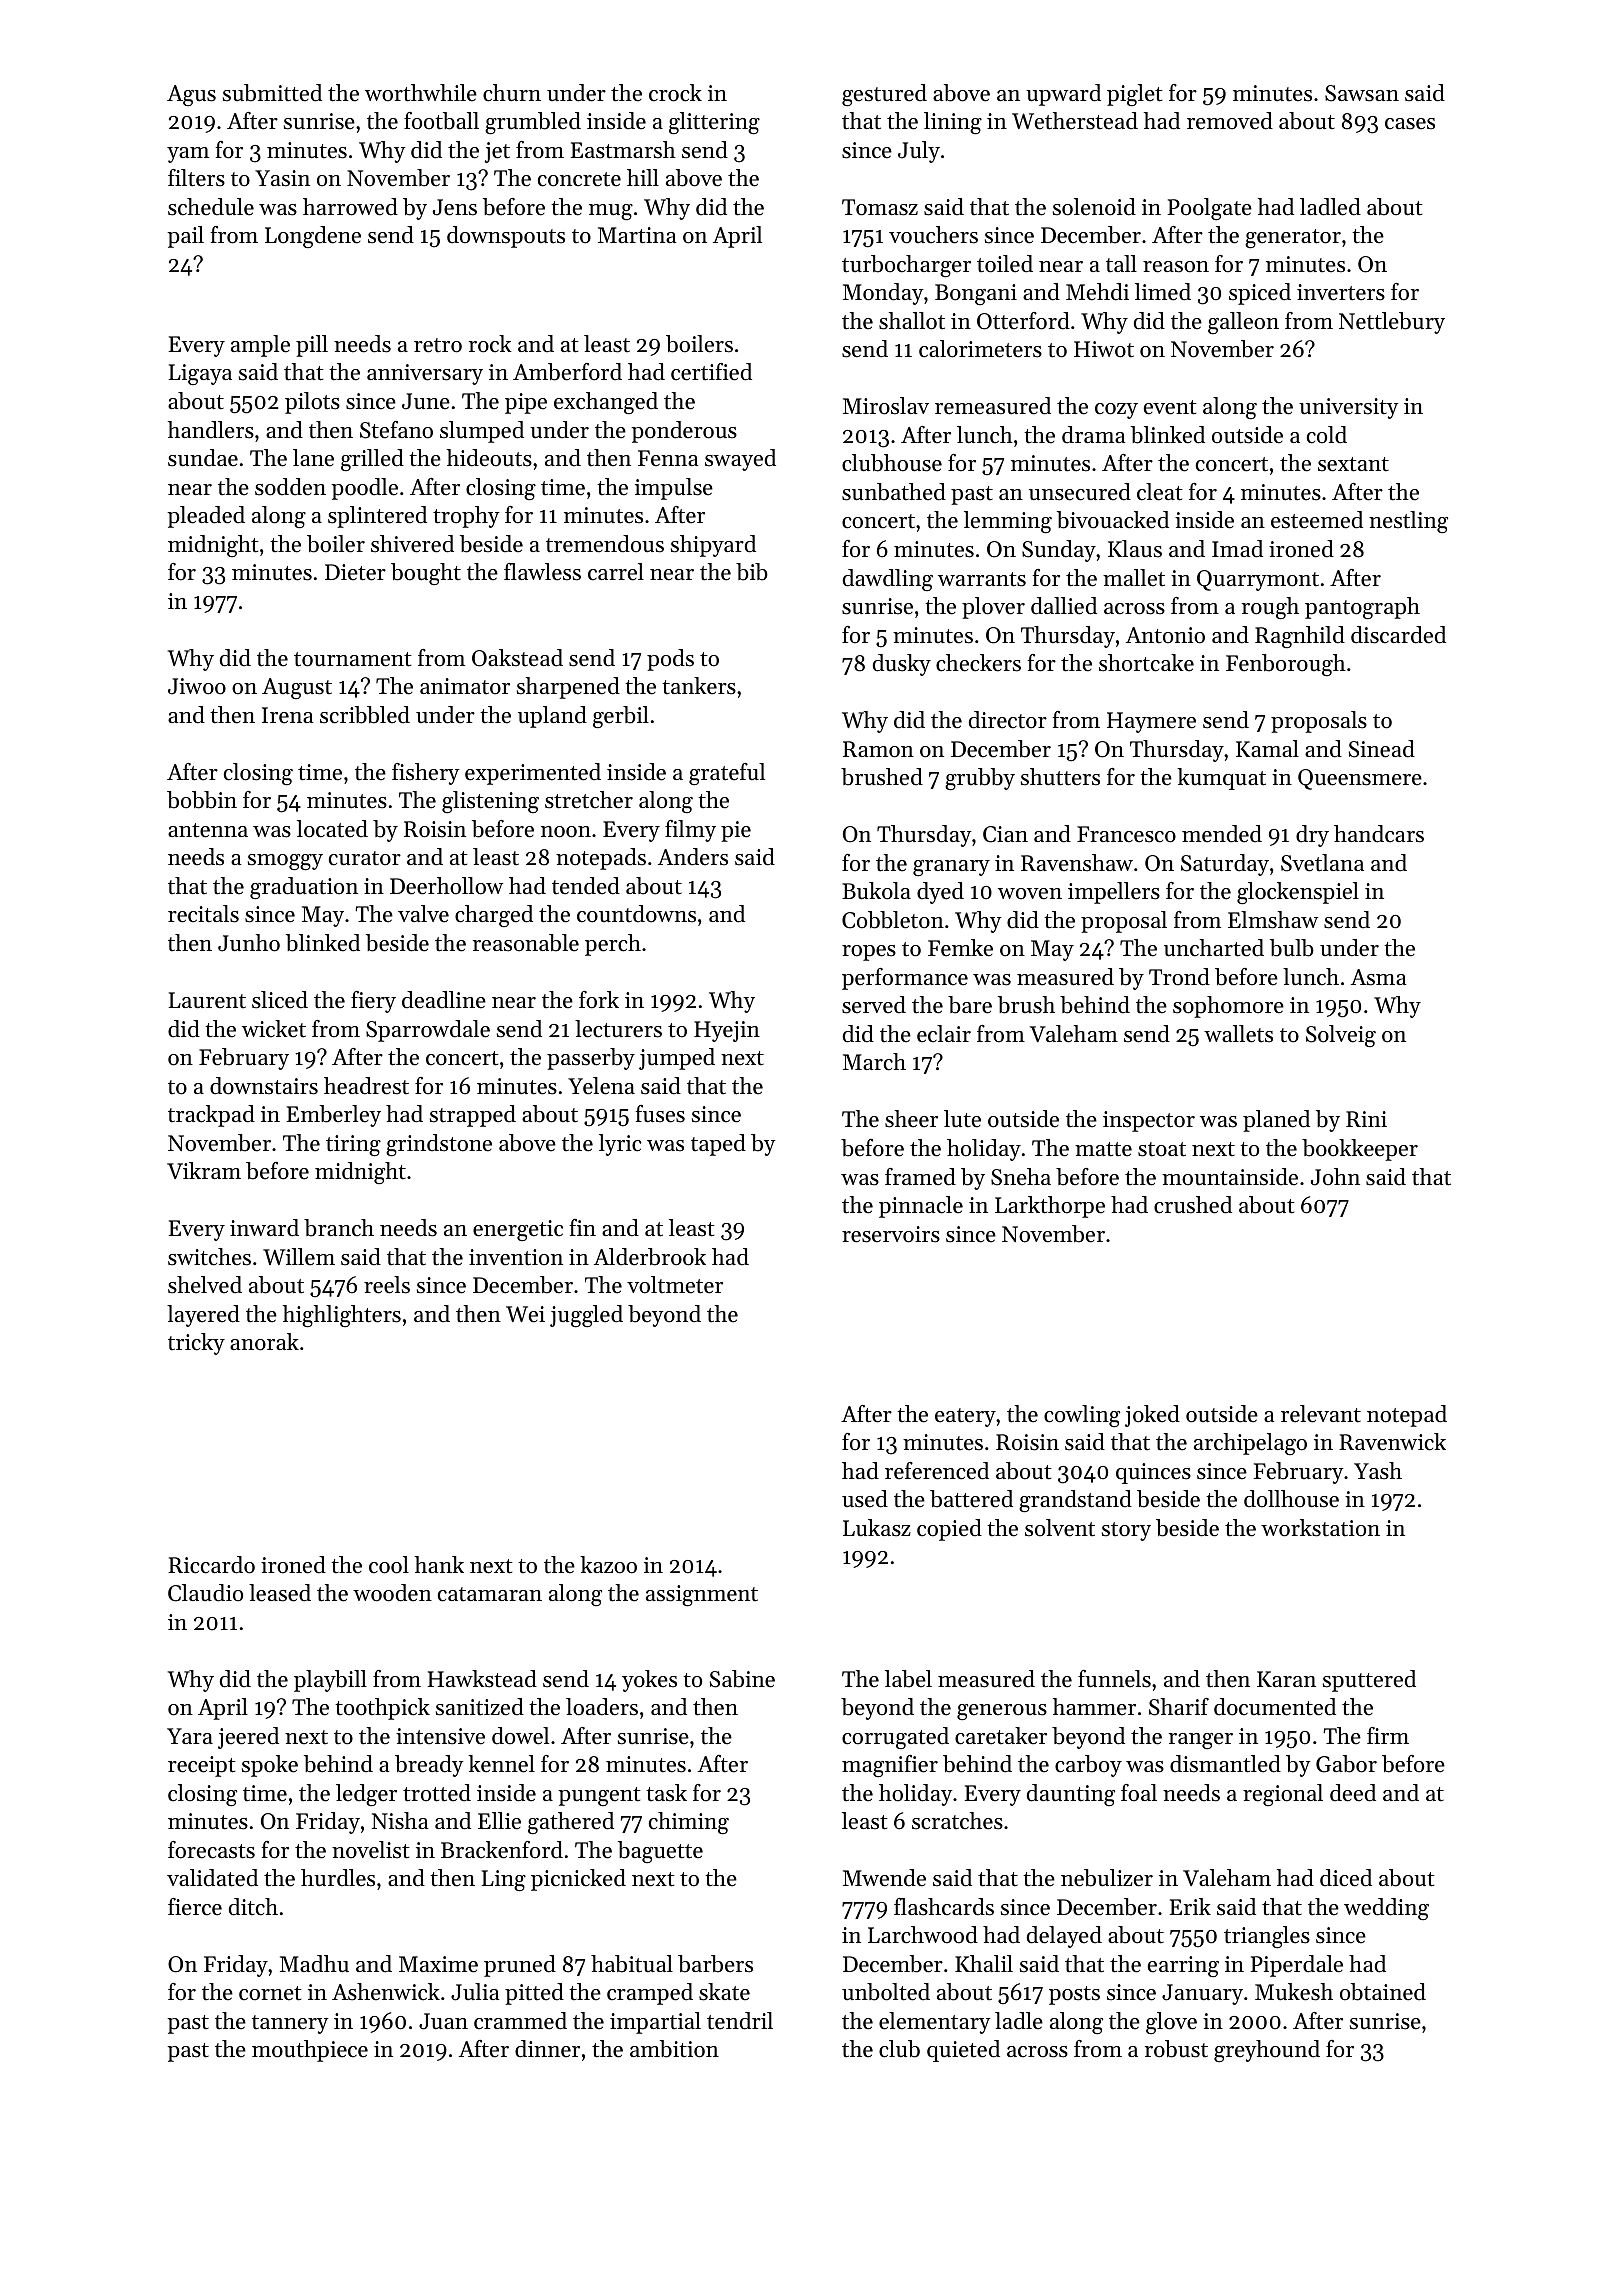  Describe the element at coordinates (963, 2051) in the image. I see `quieted` at that location.
